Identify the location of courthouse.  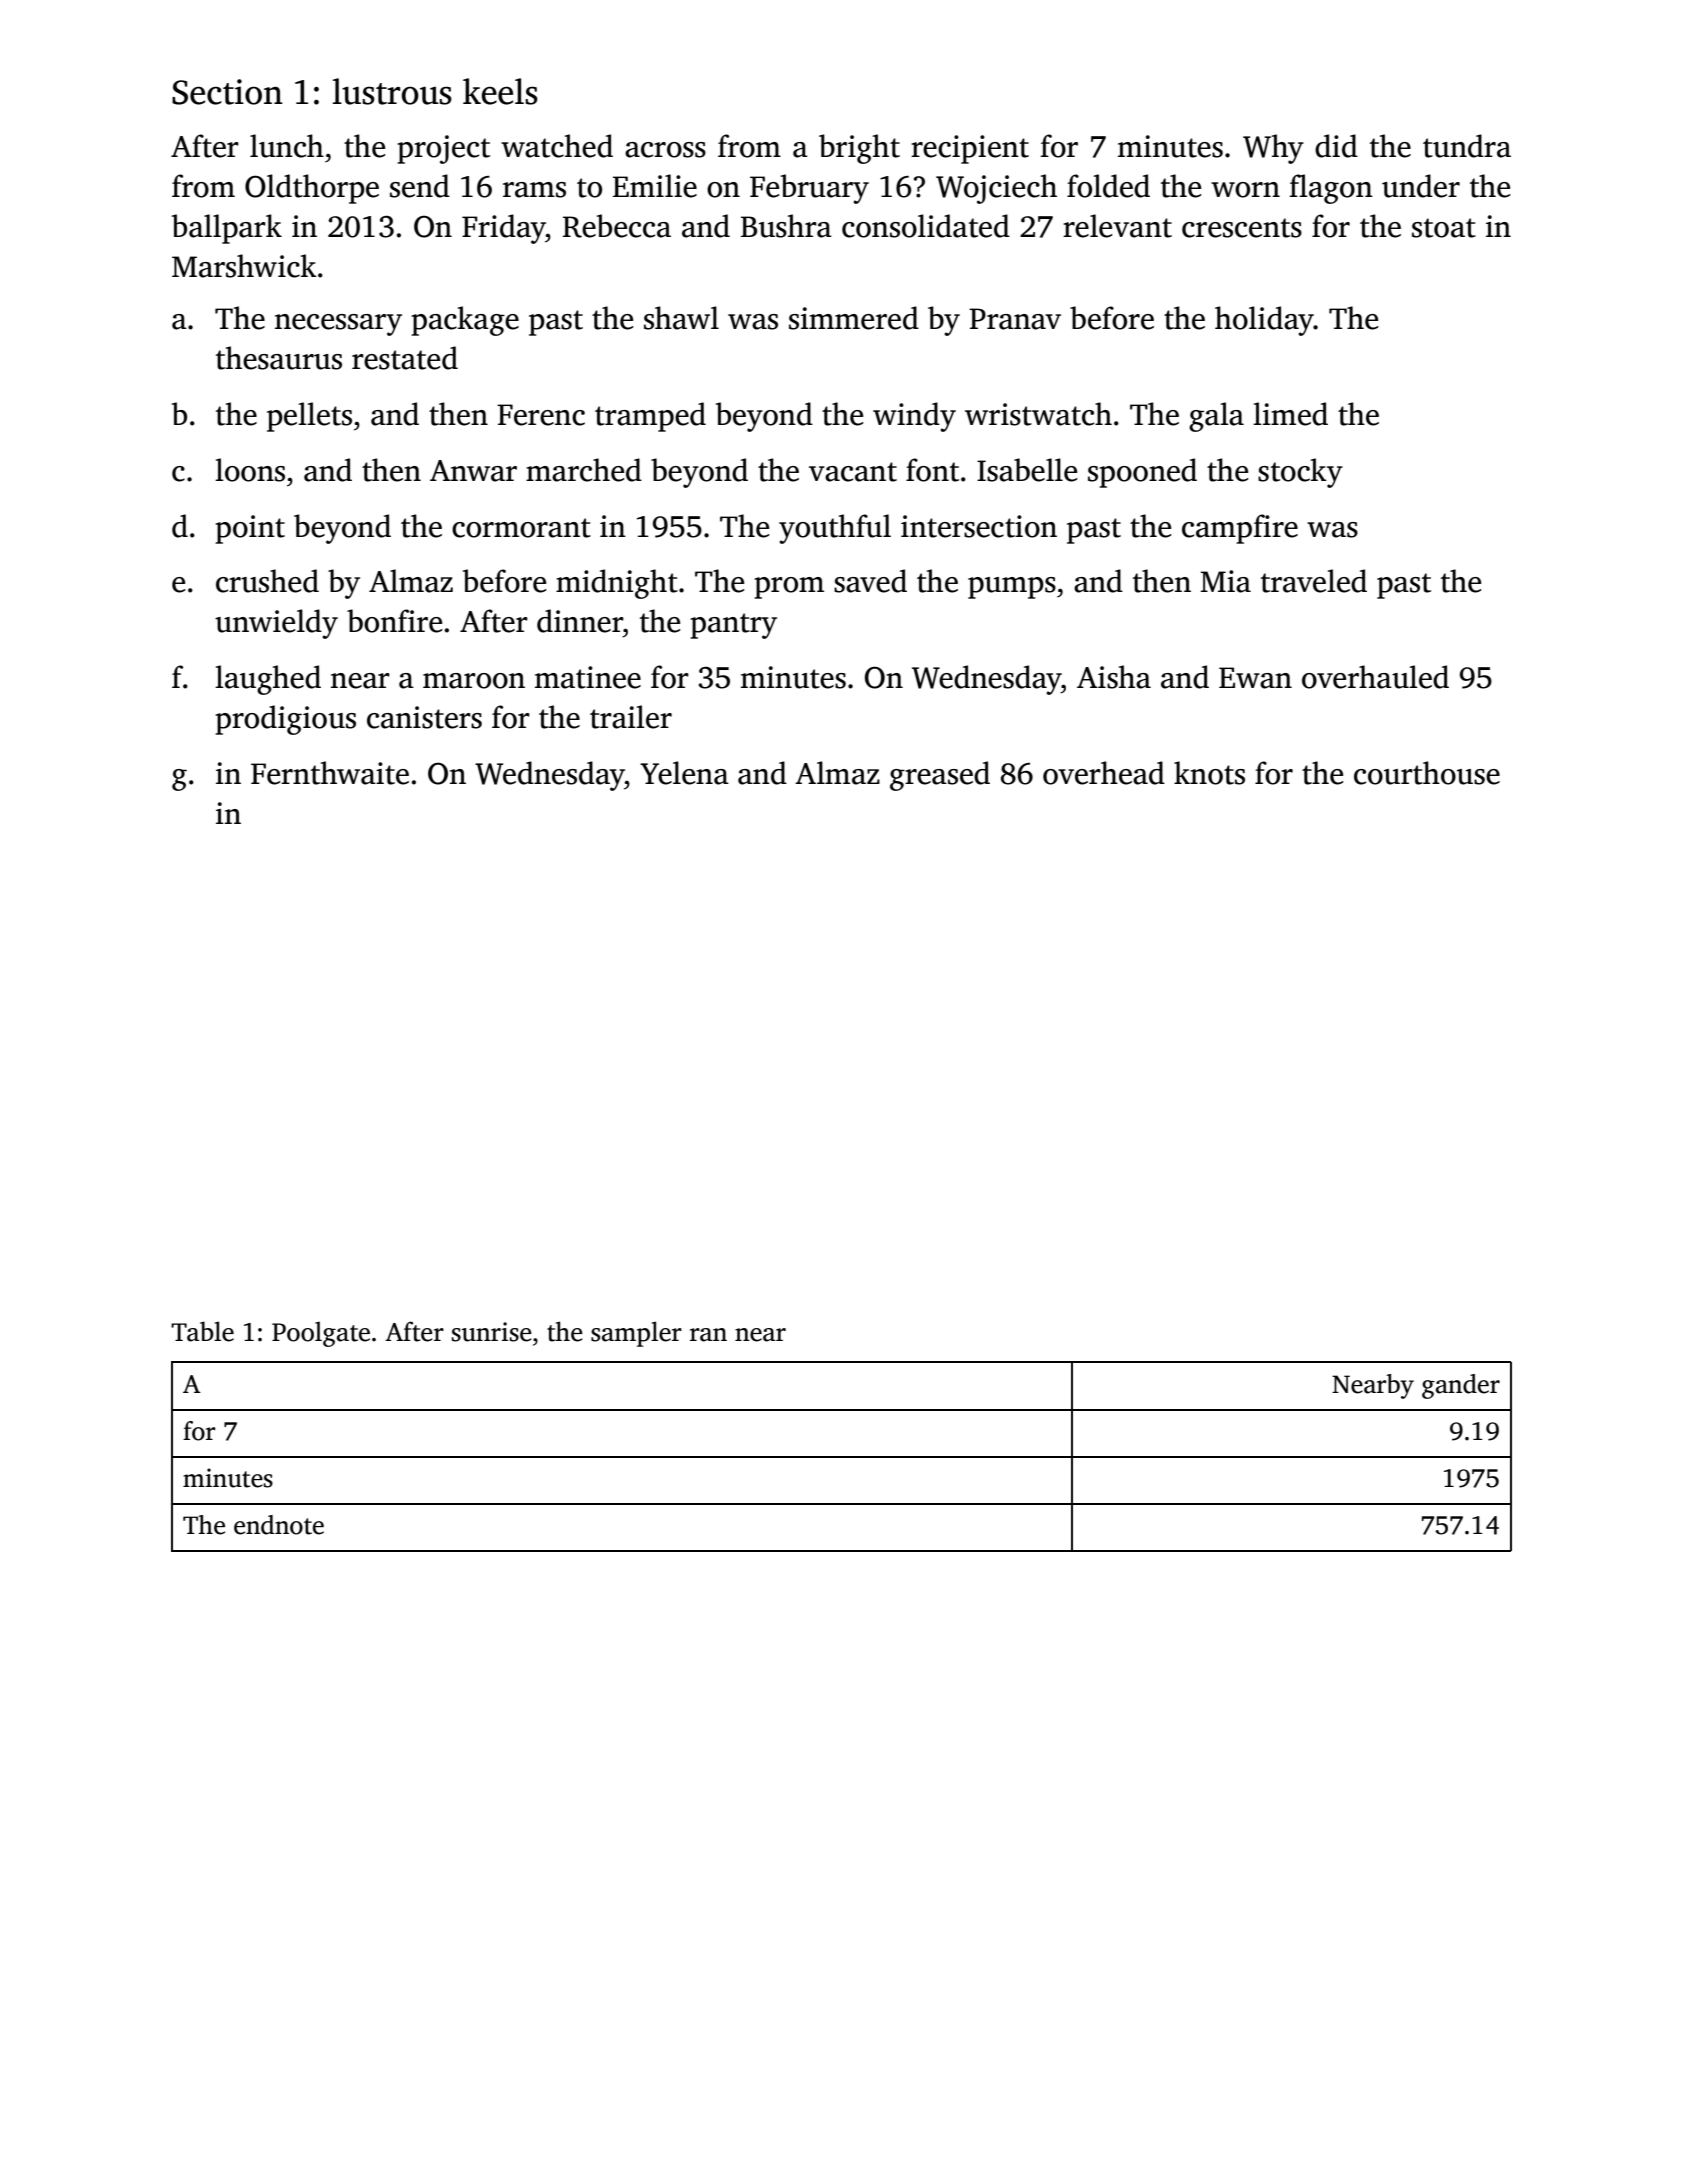
(1427, 773).
